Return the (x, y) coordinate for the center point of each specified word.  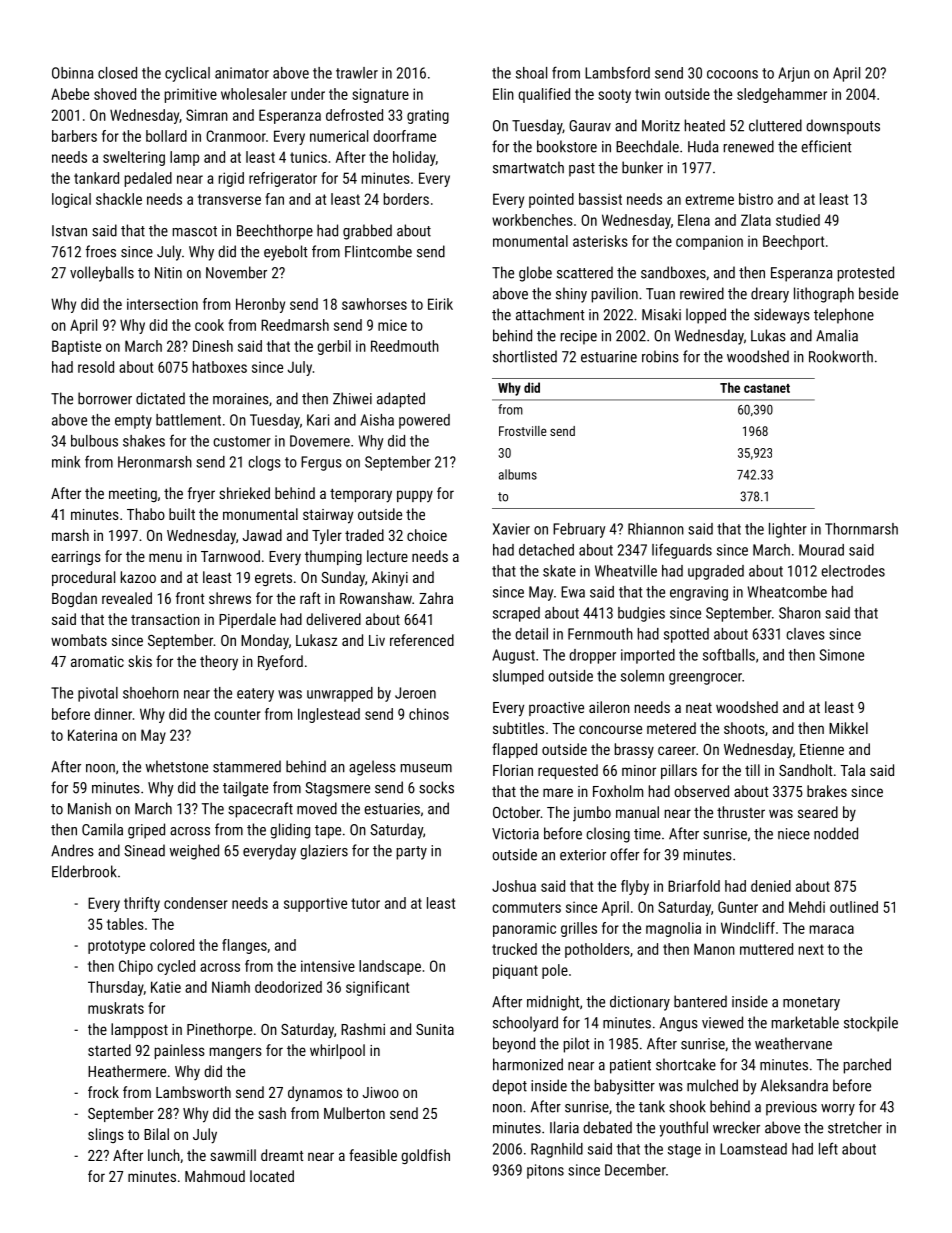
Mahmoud (215, 1176)
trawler (357, 73)
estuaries (392, 809)
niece (794, 834)
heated (705, 125)
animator (242, 73)
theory (219, 663)
